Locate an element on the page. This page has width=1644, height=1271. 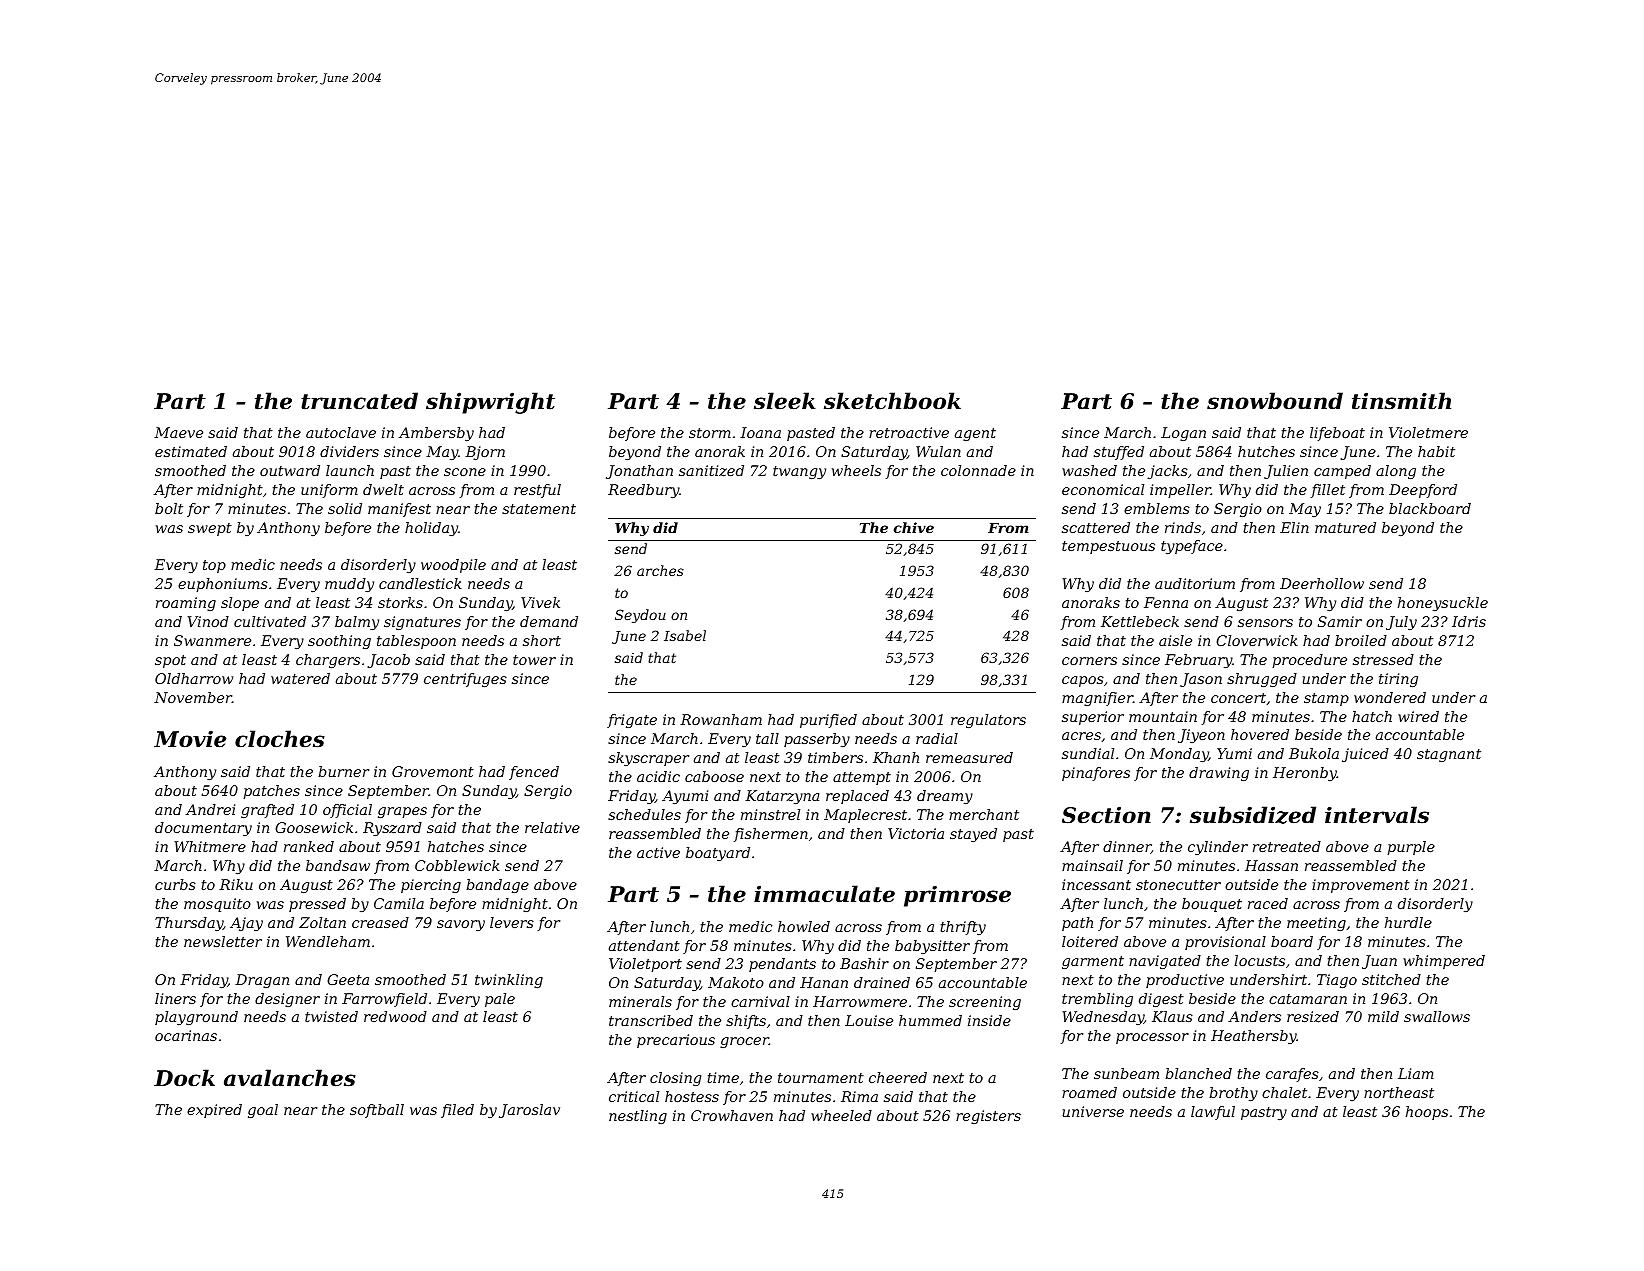
Isabel is located at coordinates (685, 635).
